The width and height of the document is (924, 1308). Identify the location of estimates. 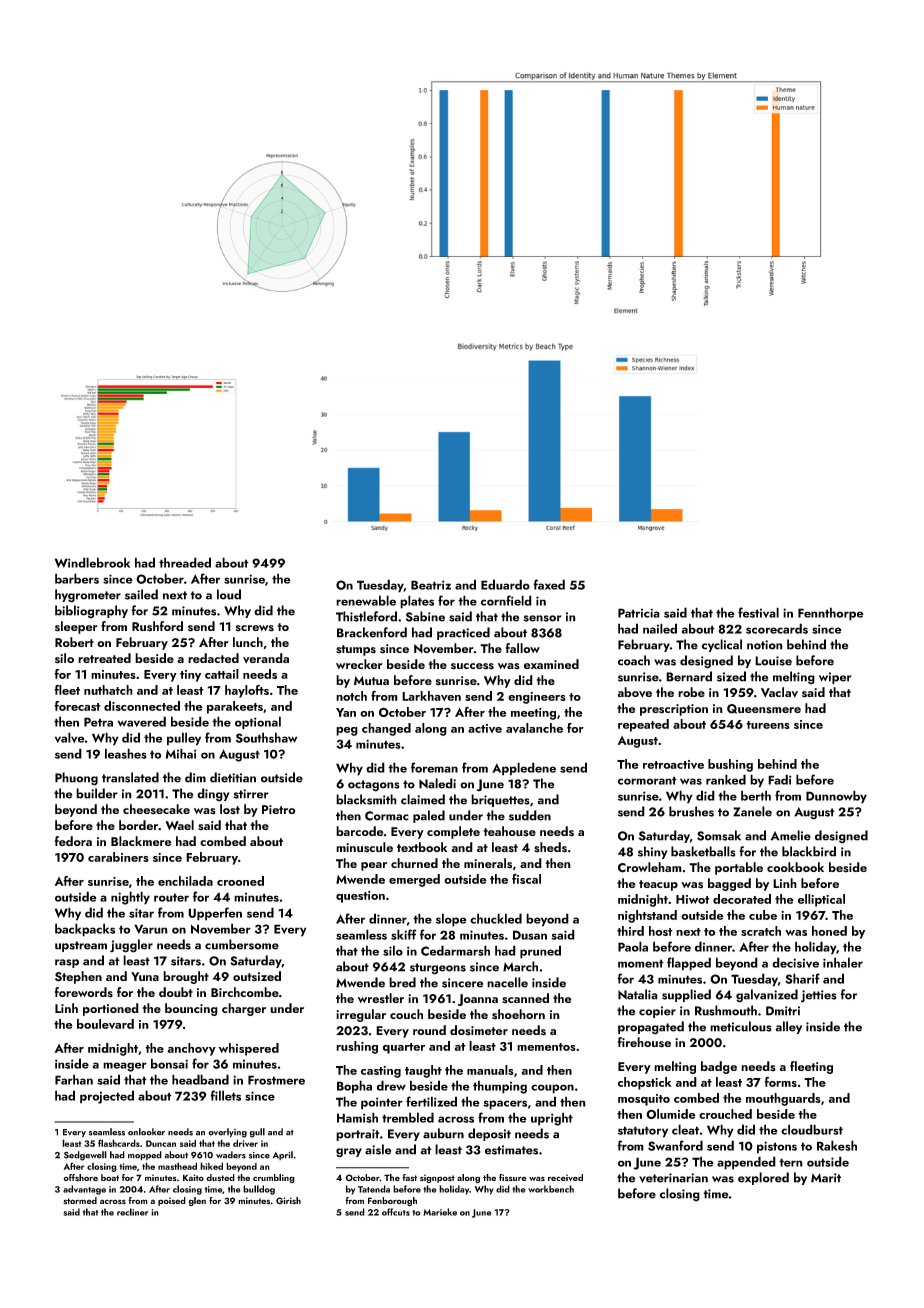
(511, 1150).
